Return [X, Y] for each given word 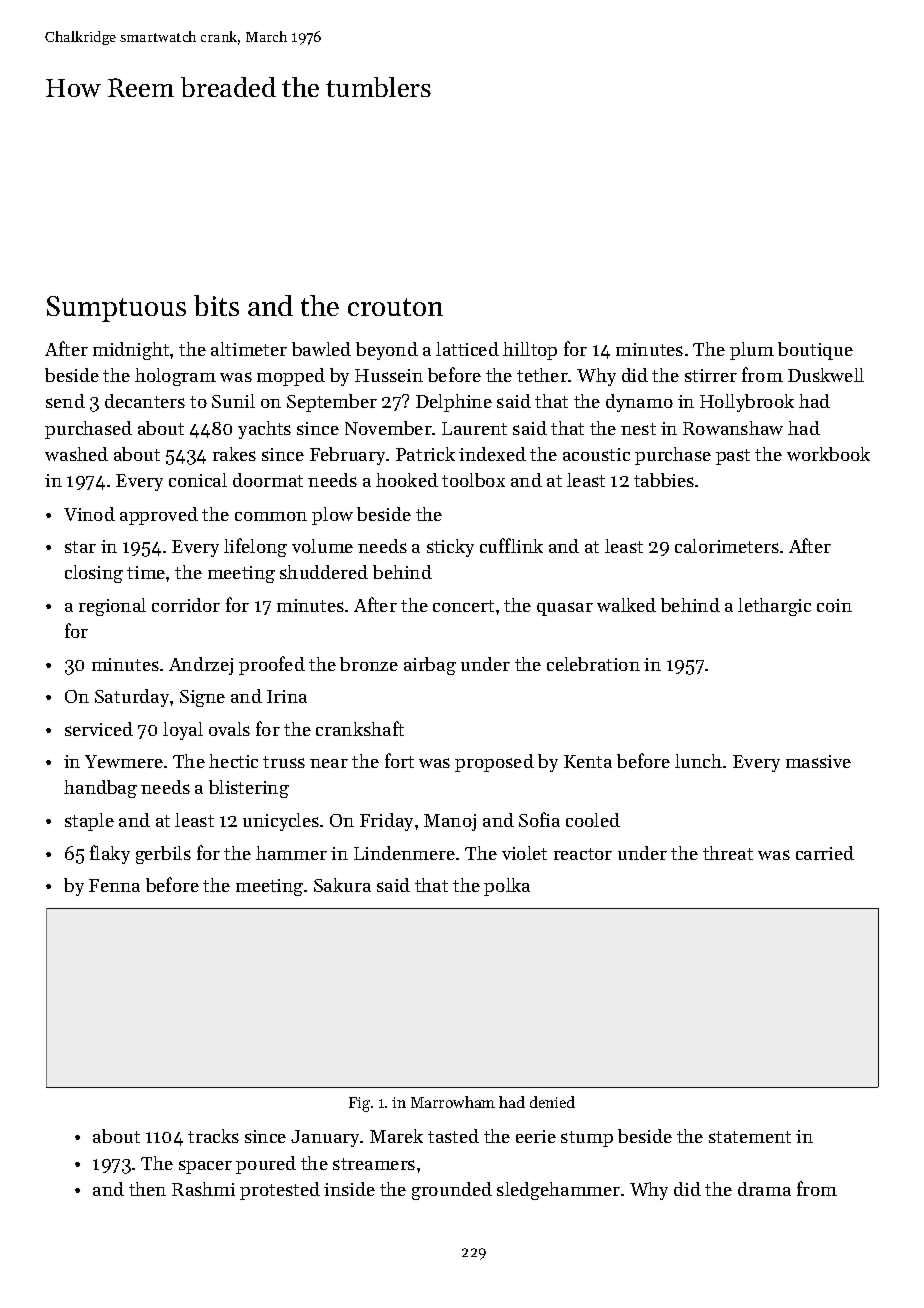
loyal [183, 731]
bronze [369, 664]
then [147, 1189]
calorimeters [727, 546]
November [388, 428]
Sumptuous [116, 309]
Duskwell [826, 375]
